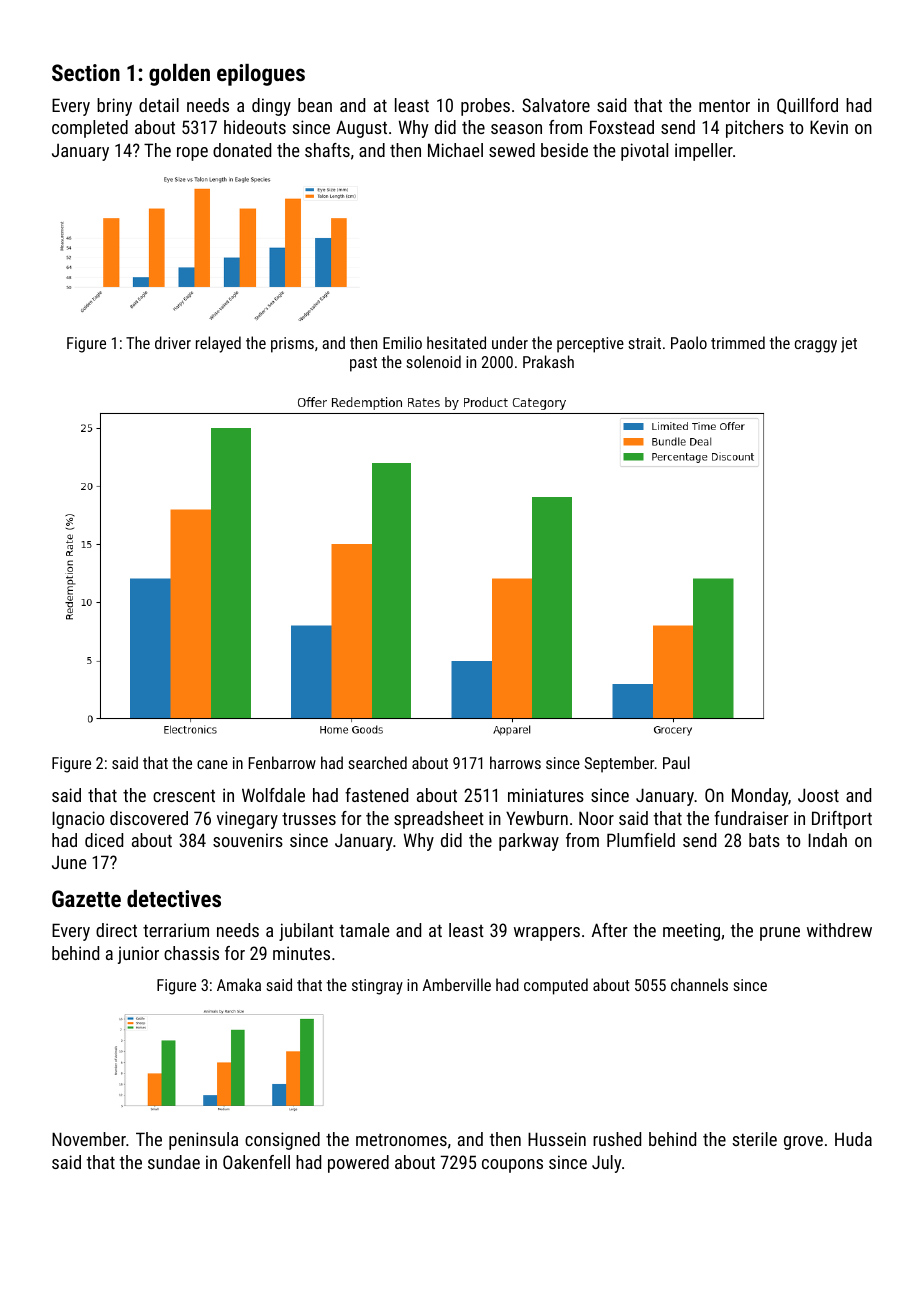  I want to click on Joost, so click(818, 795).
